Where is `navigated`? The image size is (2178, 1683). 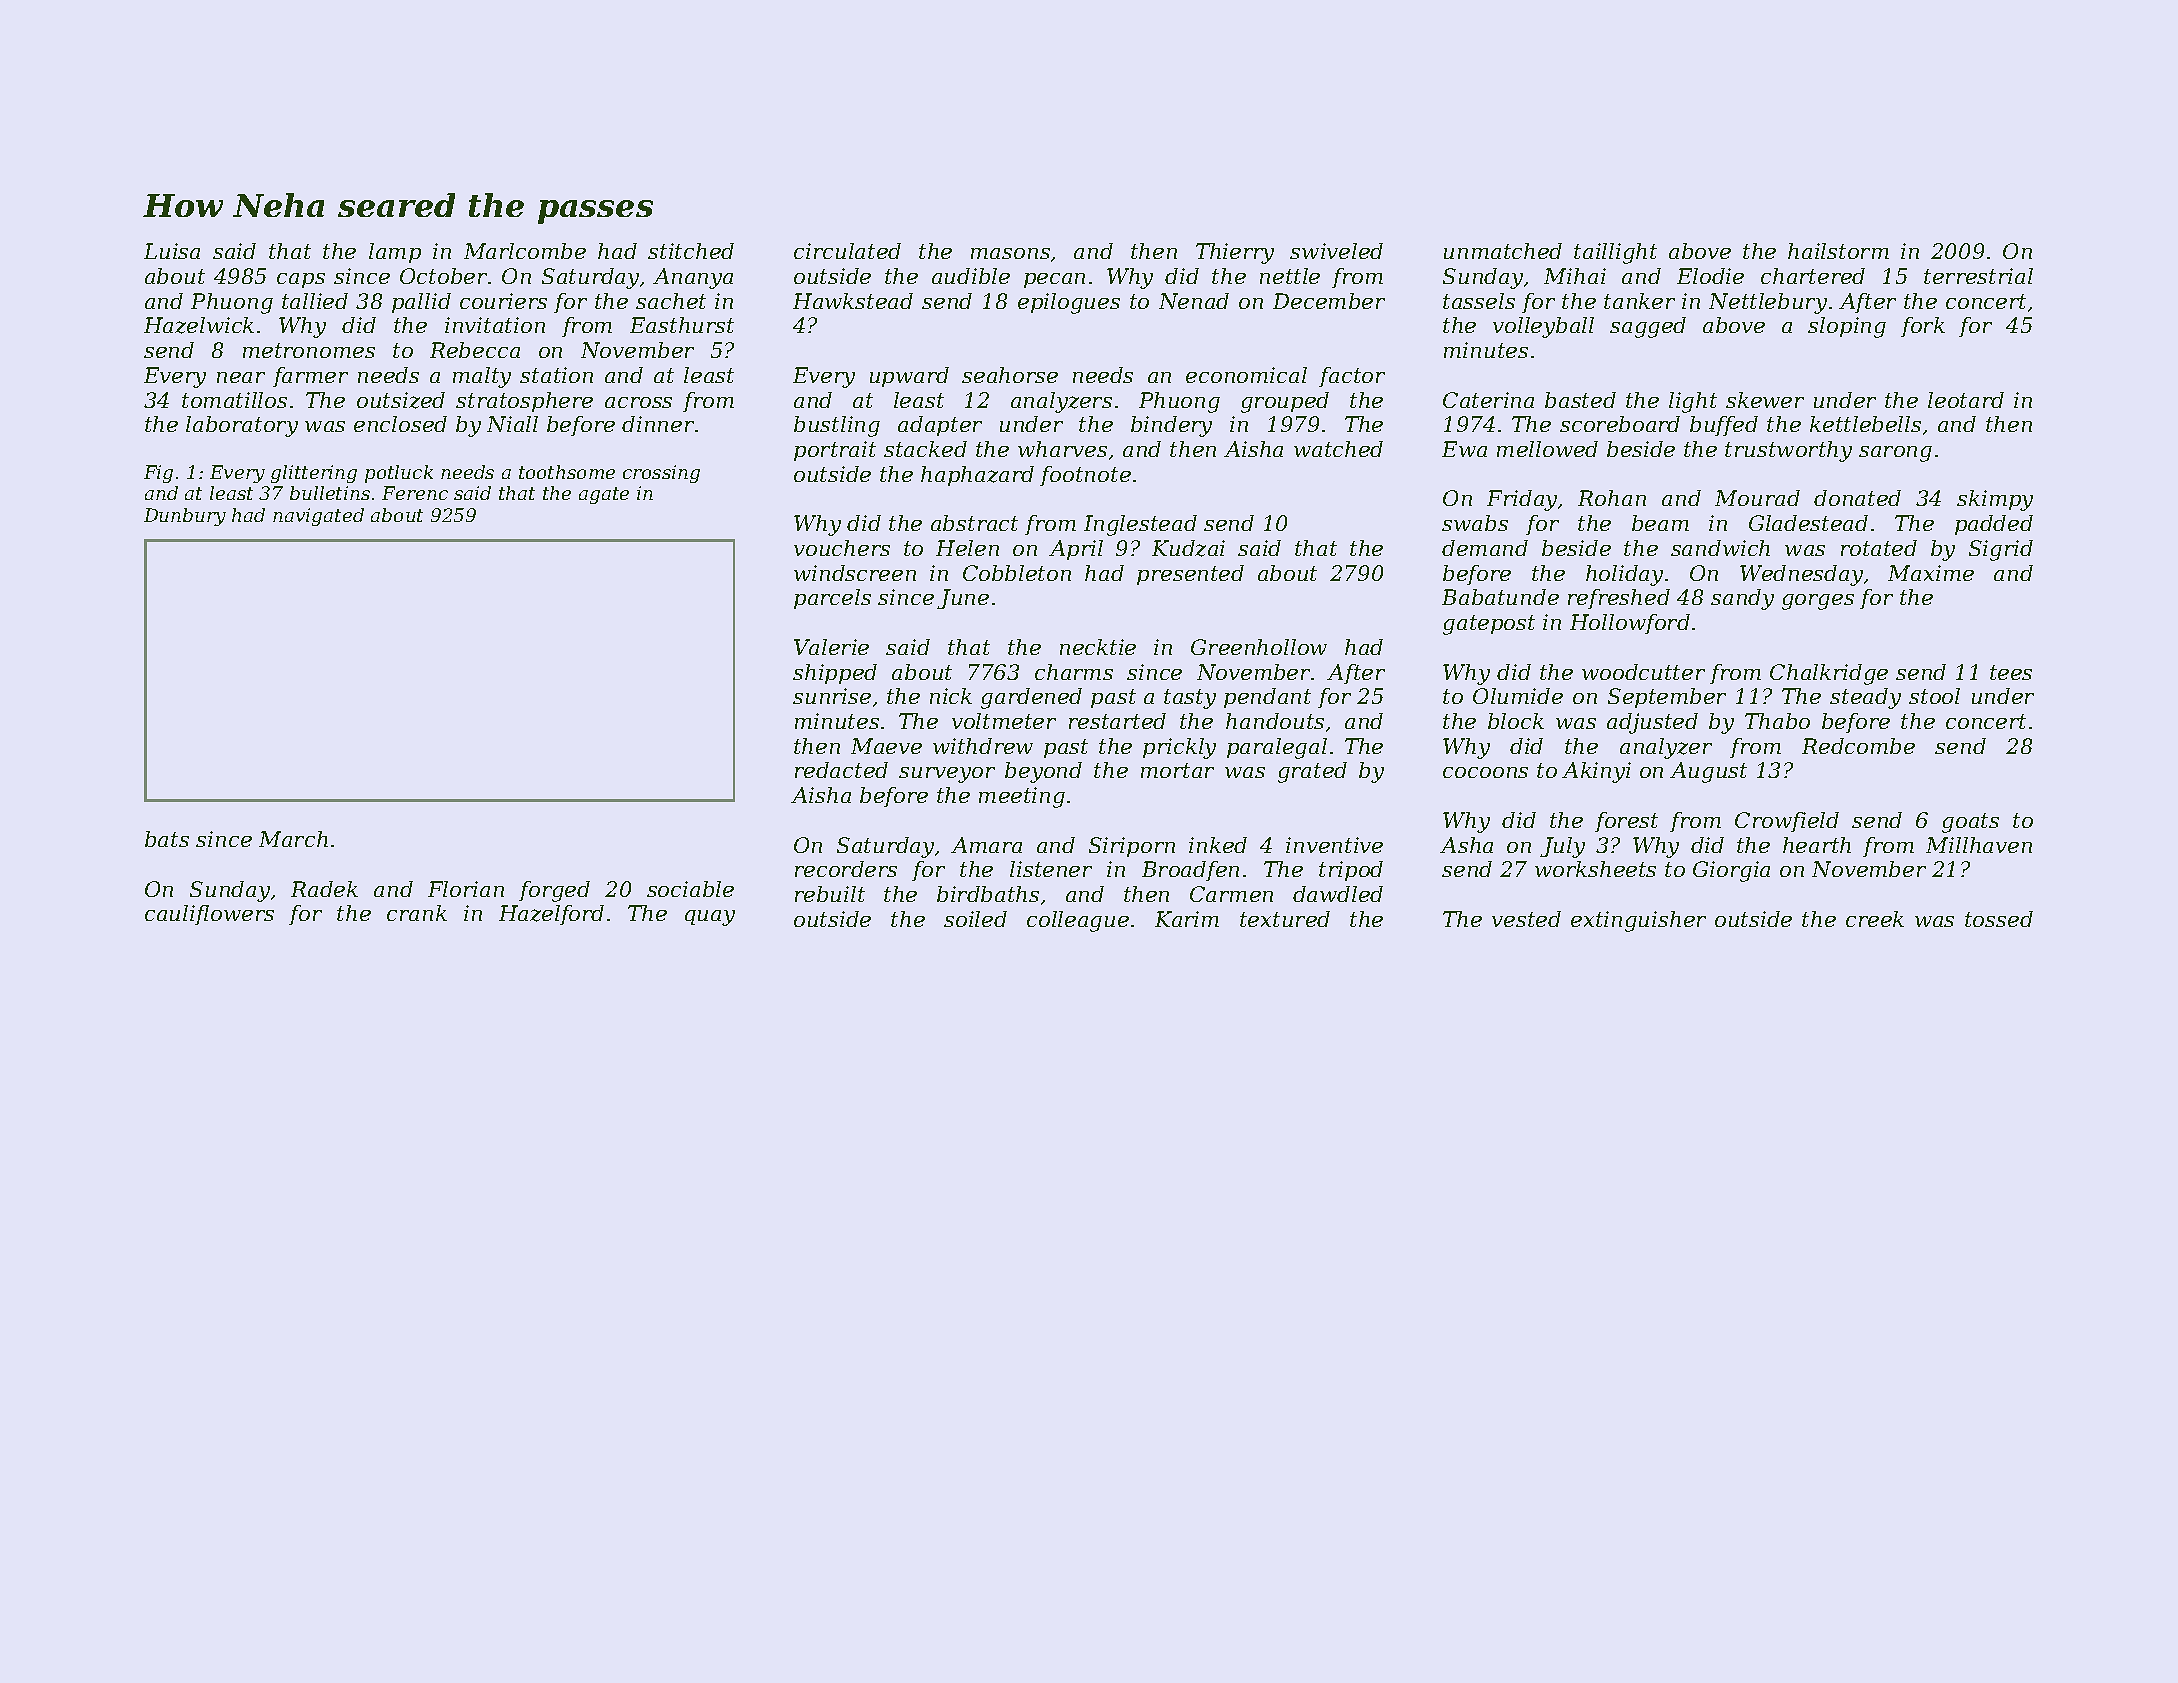 navigated is located at coordinates (318, 517).
